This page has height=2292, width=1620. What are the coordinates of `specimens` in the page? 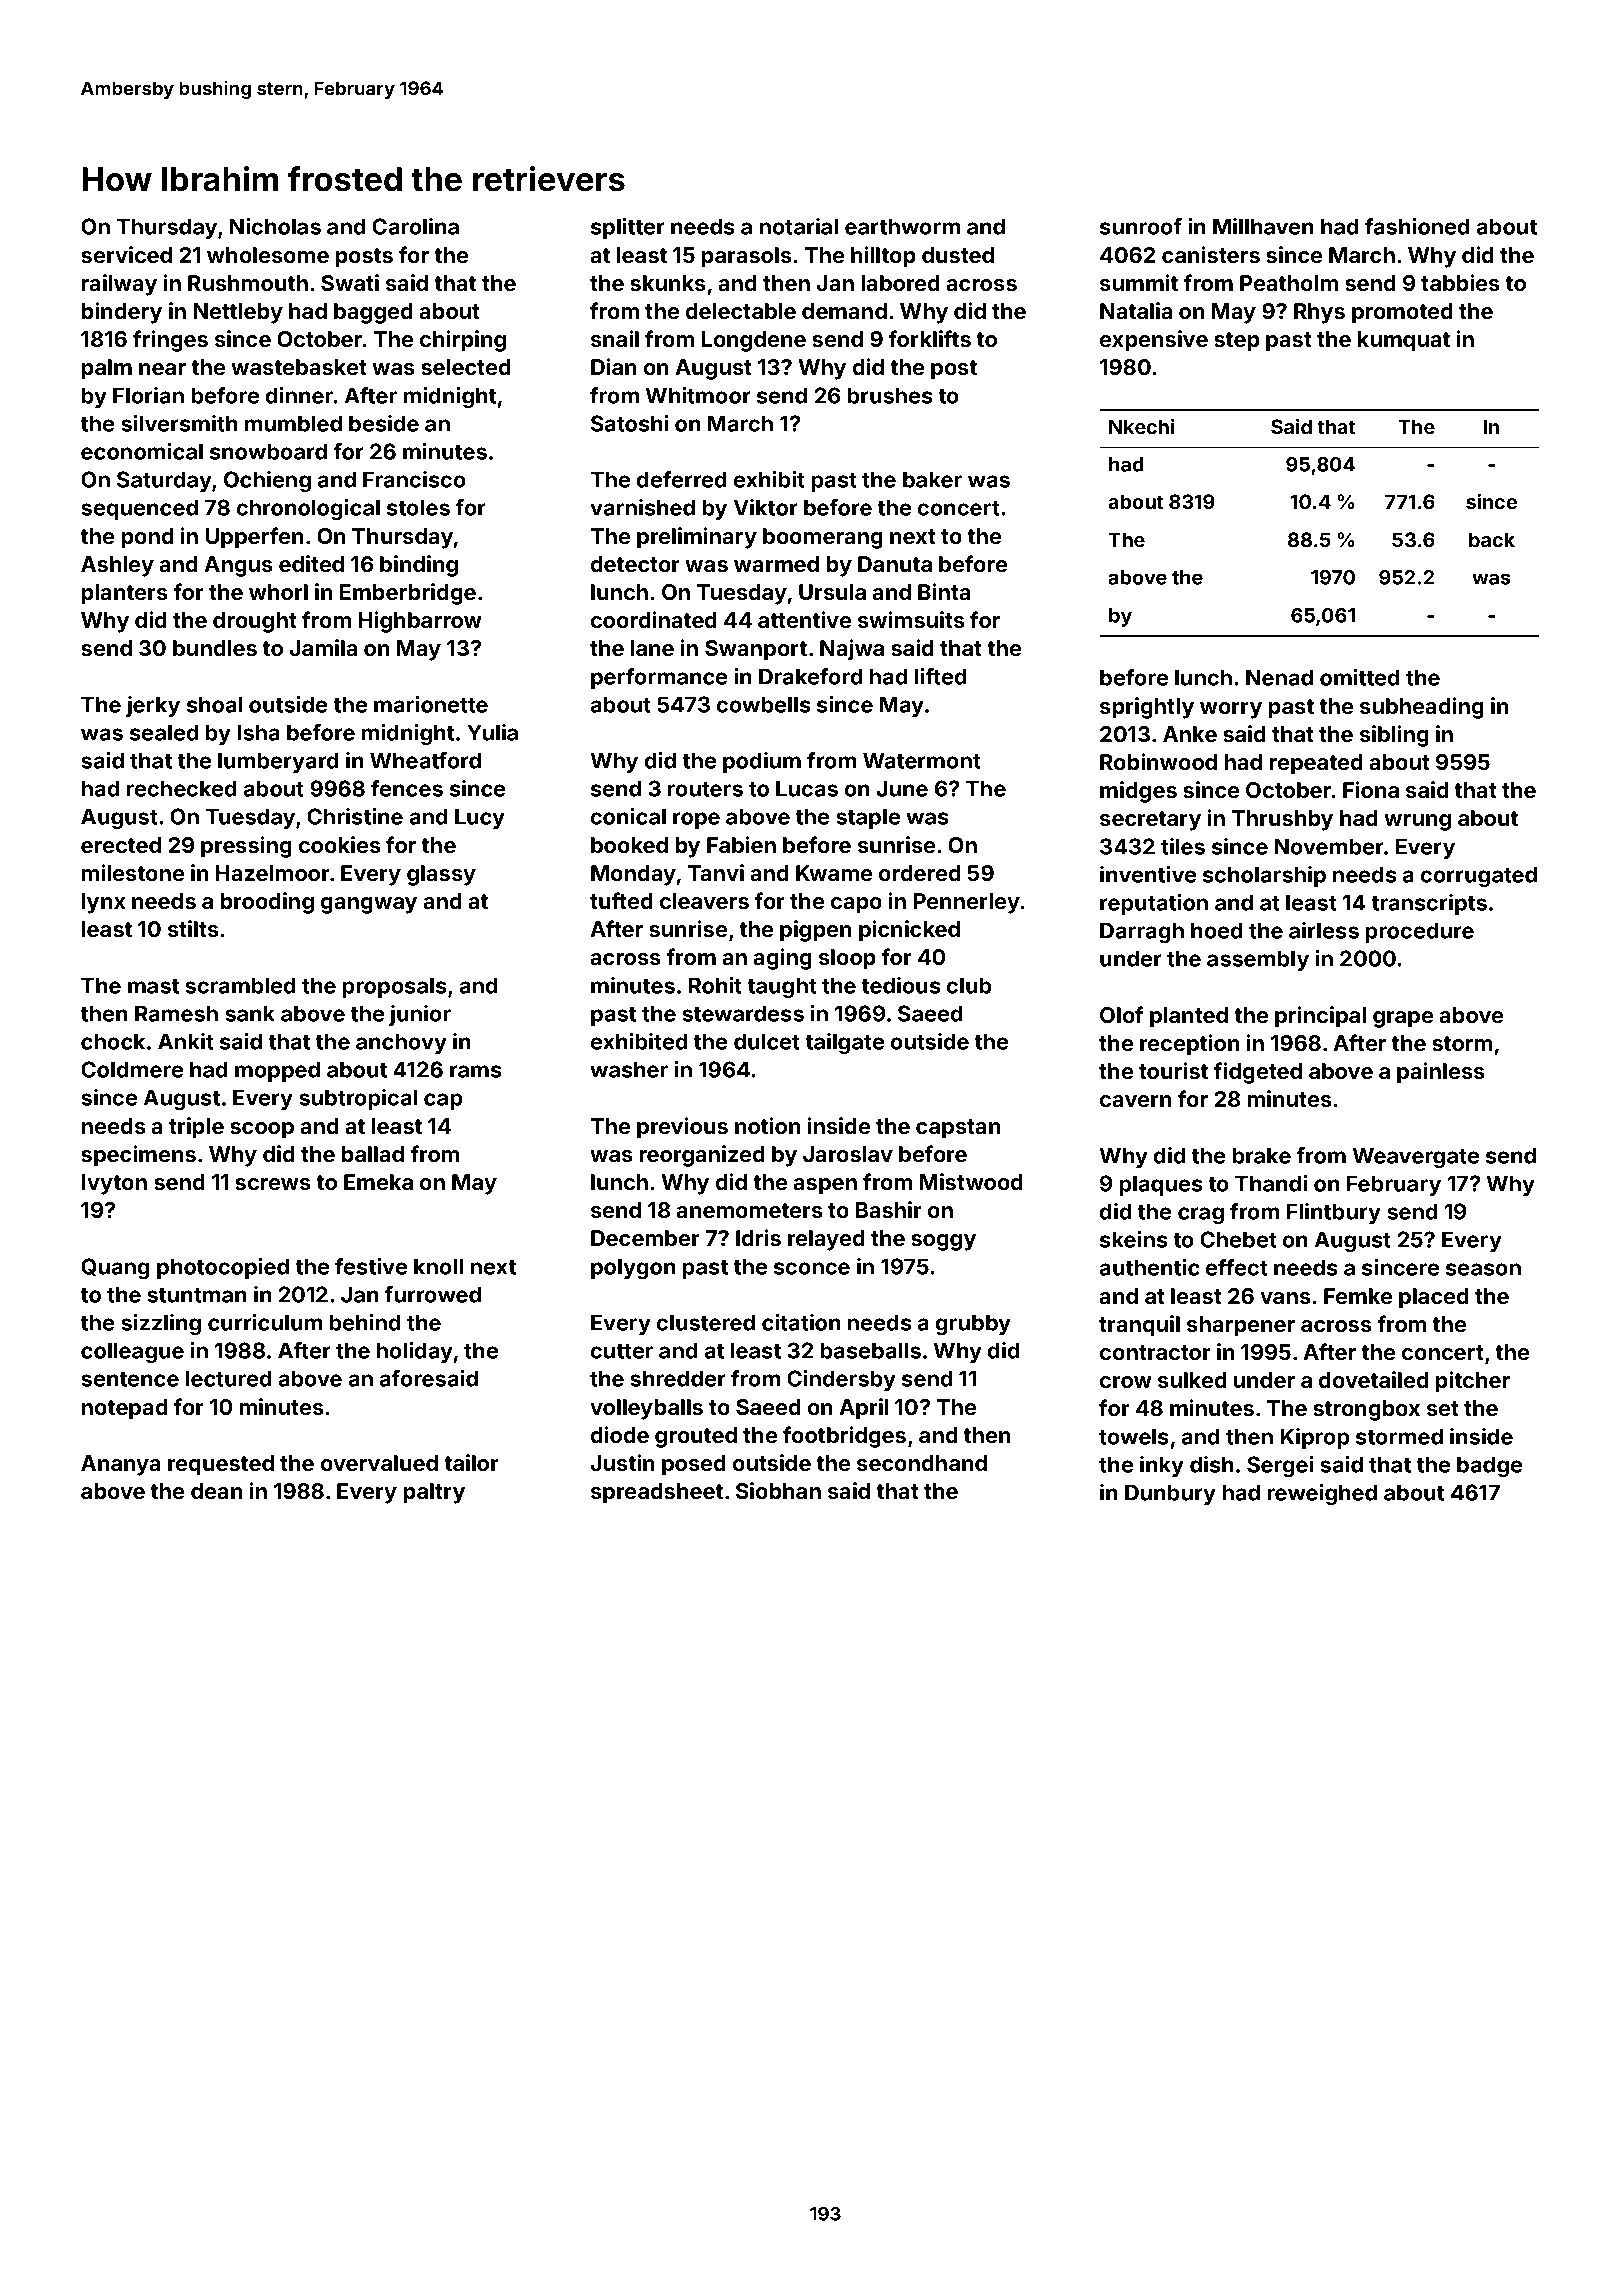 It's located at (138, 1156).
